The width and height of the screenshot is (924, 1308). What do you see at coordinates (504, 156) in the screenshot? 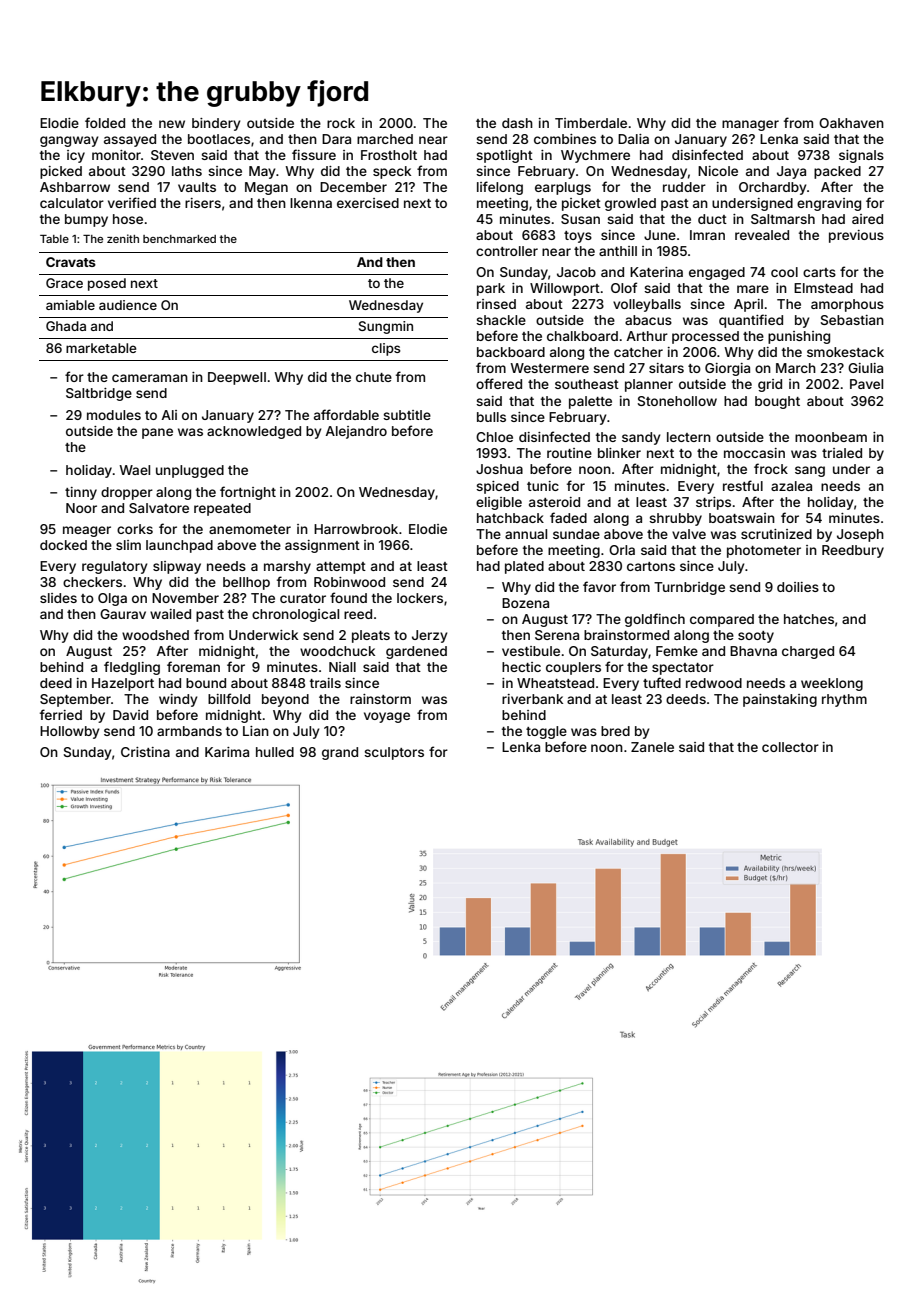
I see `spotlight` at bounding box center [504, 156].
